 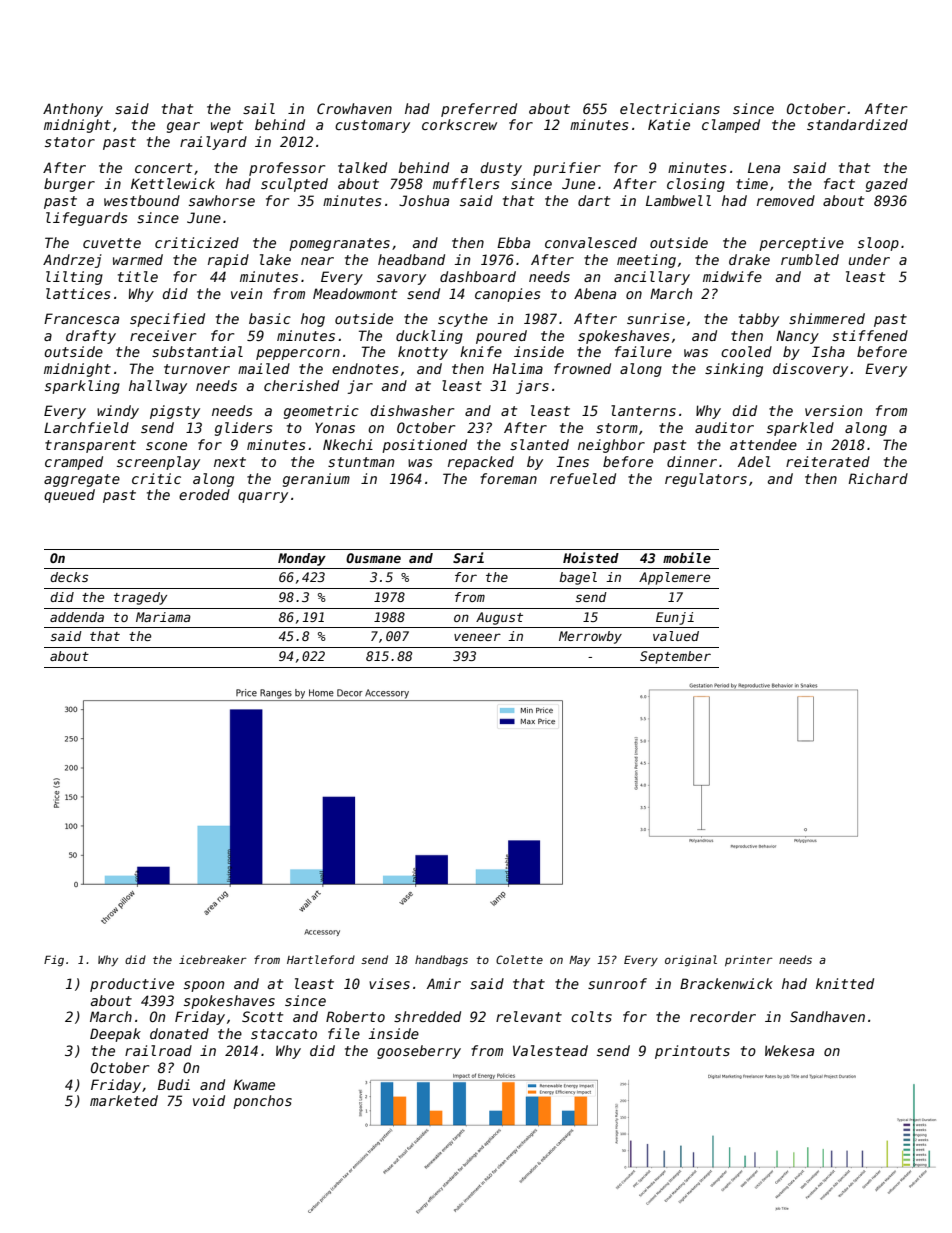 What do you see at coordinates (316, 480) in the screenshot?
I see `geranium` at bounding box center [316, 480].
